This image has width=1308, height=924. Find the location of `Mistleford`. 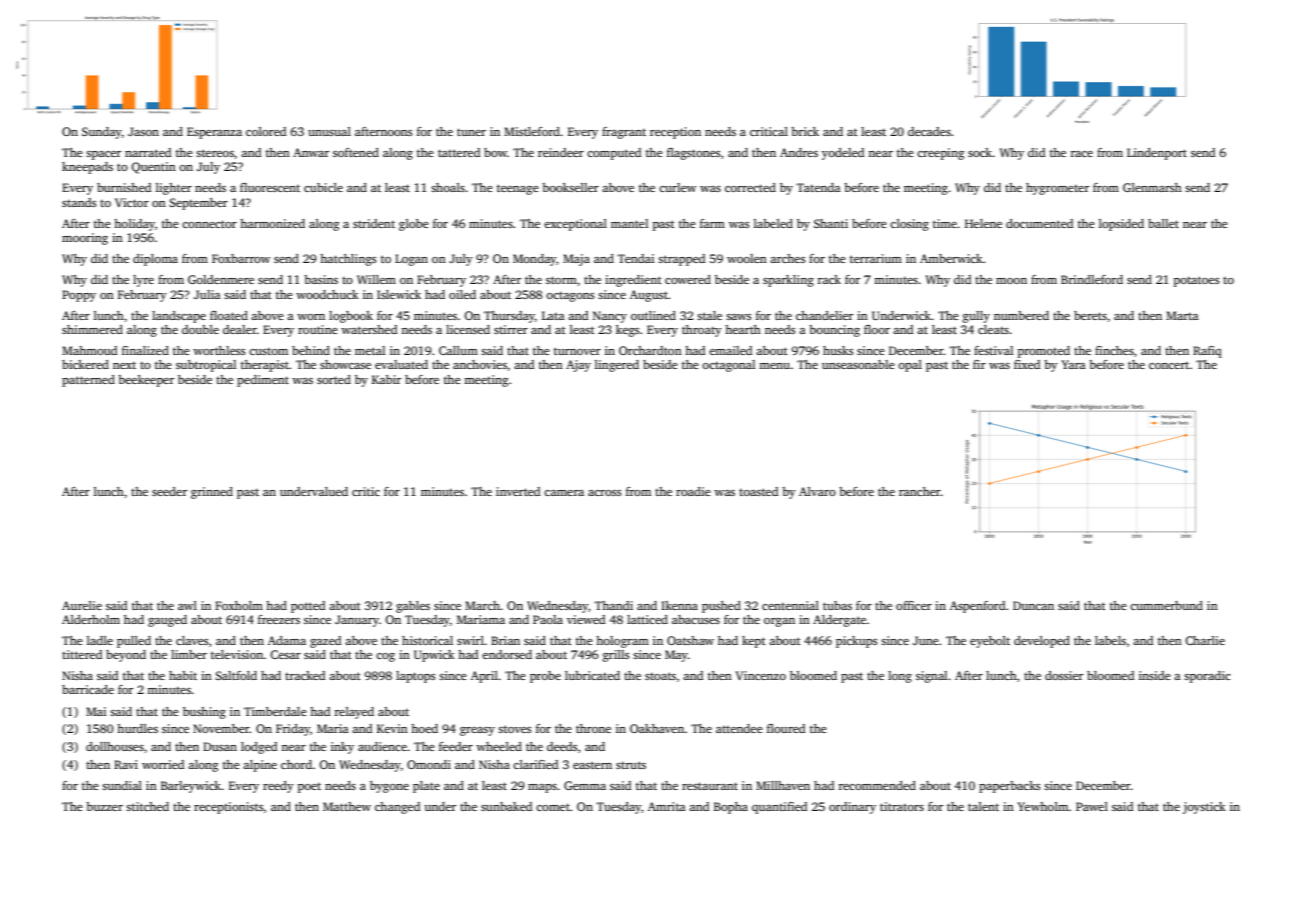

Mistleford is located at coordinates (532, 131).
